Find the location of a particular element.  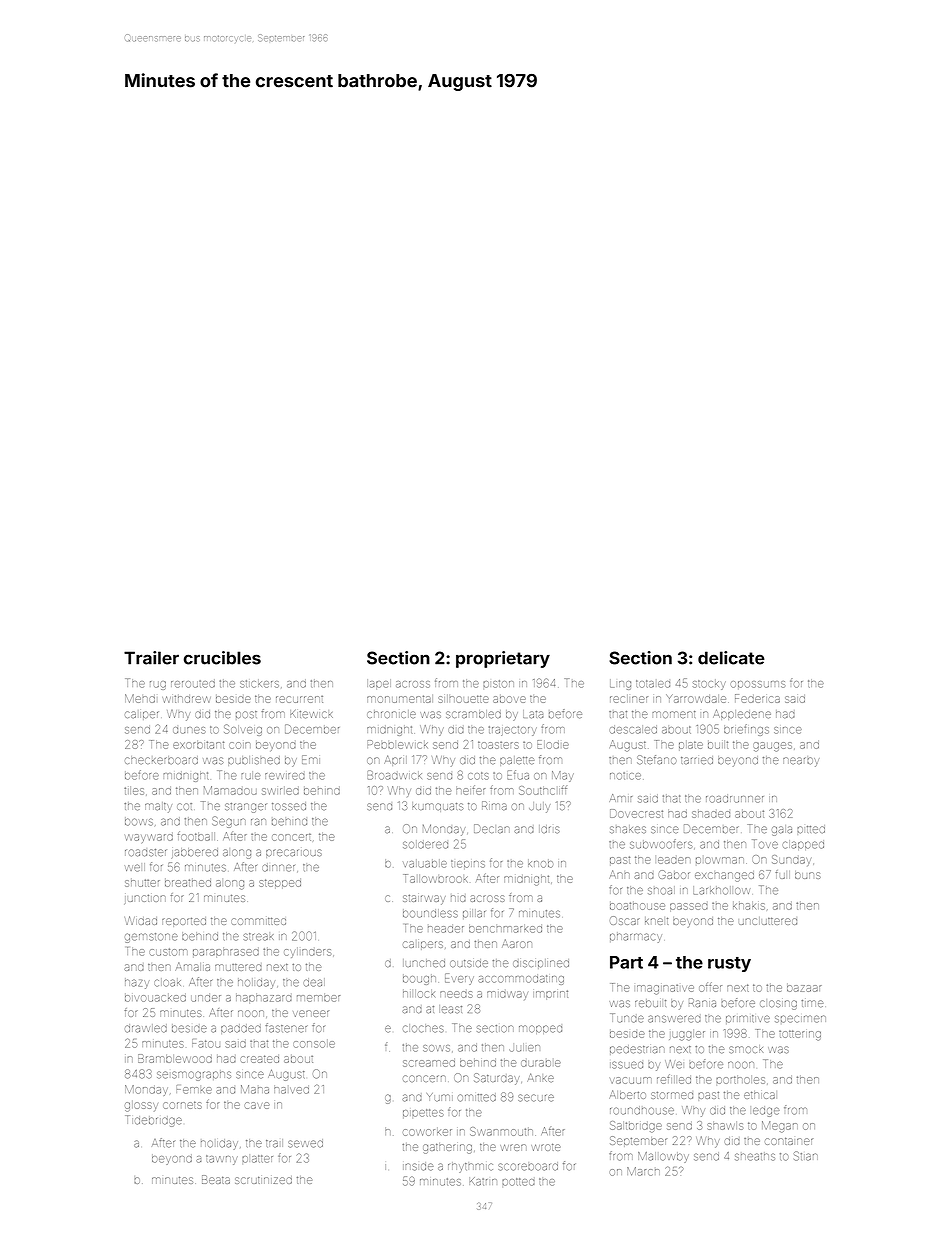

specimen is located at coordinates (800, 1019).
